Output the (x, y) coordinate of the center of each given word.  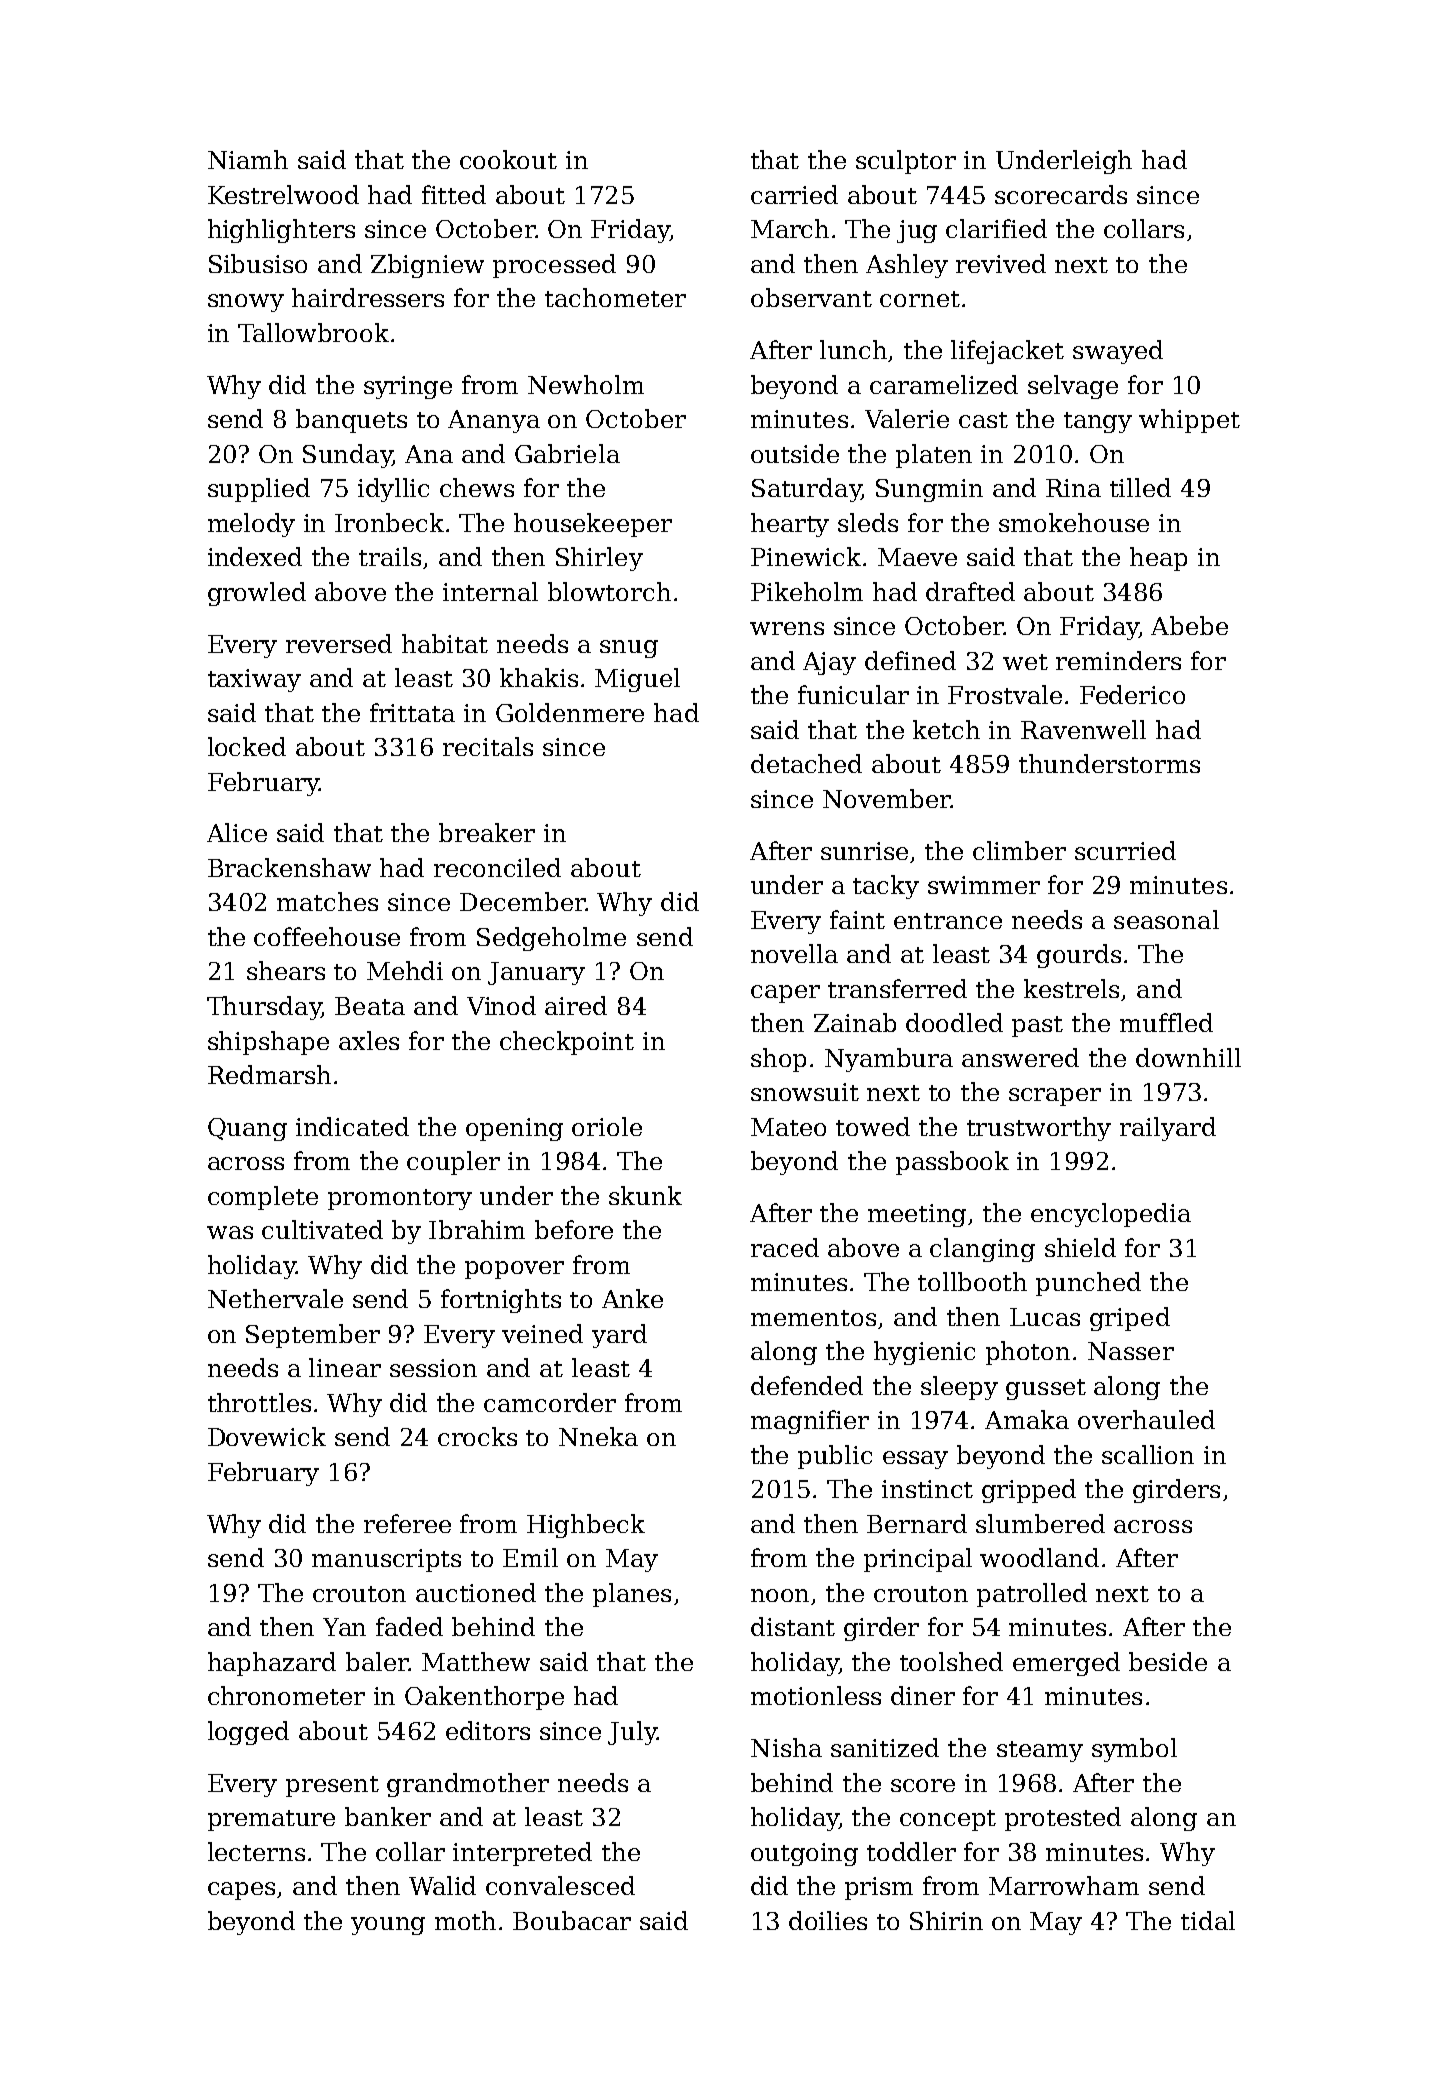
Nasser (1131, 1351)
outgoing (804, 1854)
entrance (948, 921)
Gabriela (567, 453)
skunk (645, 1195)
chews (477, 487)
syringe (408, 387)
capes (241, 1891)
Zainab (855, 1022)
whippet (1189, 421)
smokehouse (1074, 522)
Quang (247, 1129)
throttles (259, 1402)
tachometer (615, 297)
